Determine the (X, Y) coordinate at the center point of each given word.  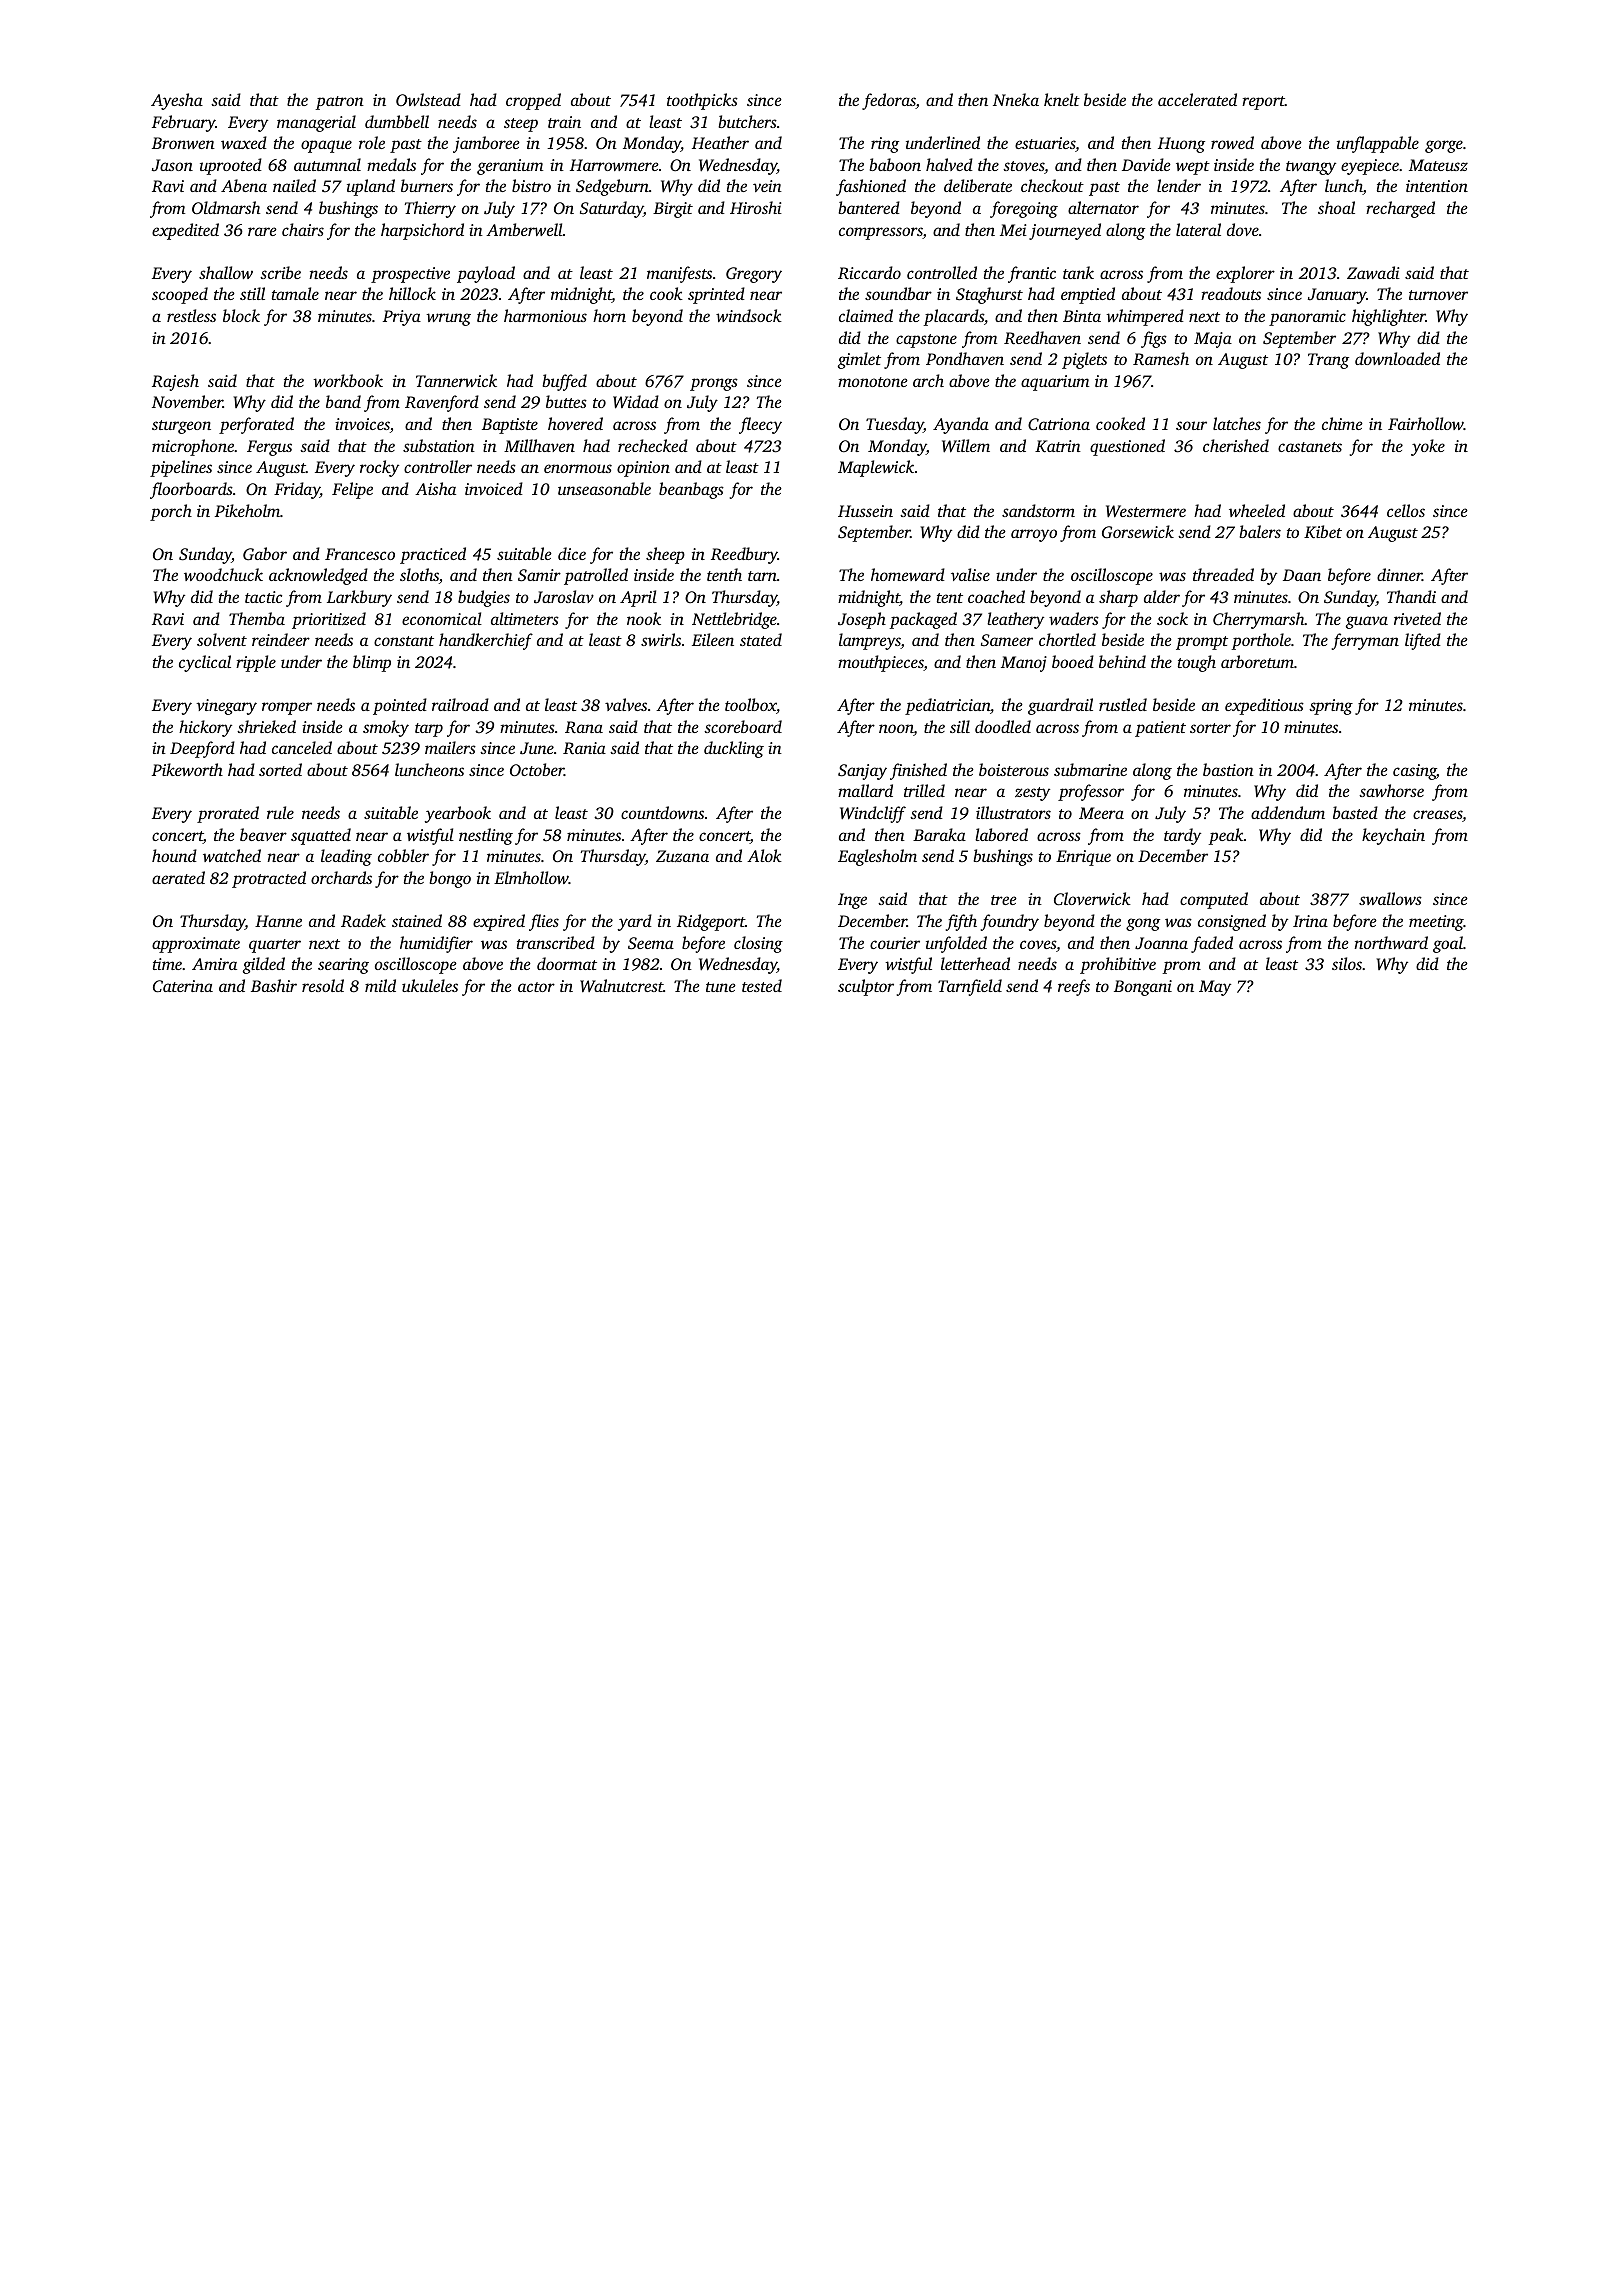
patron (339, 103)
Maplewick (876, 468)
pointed (400, 706)
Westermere (1146, 511)
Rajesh (175, 382)
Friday (297, 490)
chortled (1067, 639)
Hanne (278, 921)
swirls (661, 639)
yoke (1428, 447)
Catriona (1059, 424)
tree (1004, 900)
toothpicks (702, 101)
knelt (1062, 99)
